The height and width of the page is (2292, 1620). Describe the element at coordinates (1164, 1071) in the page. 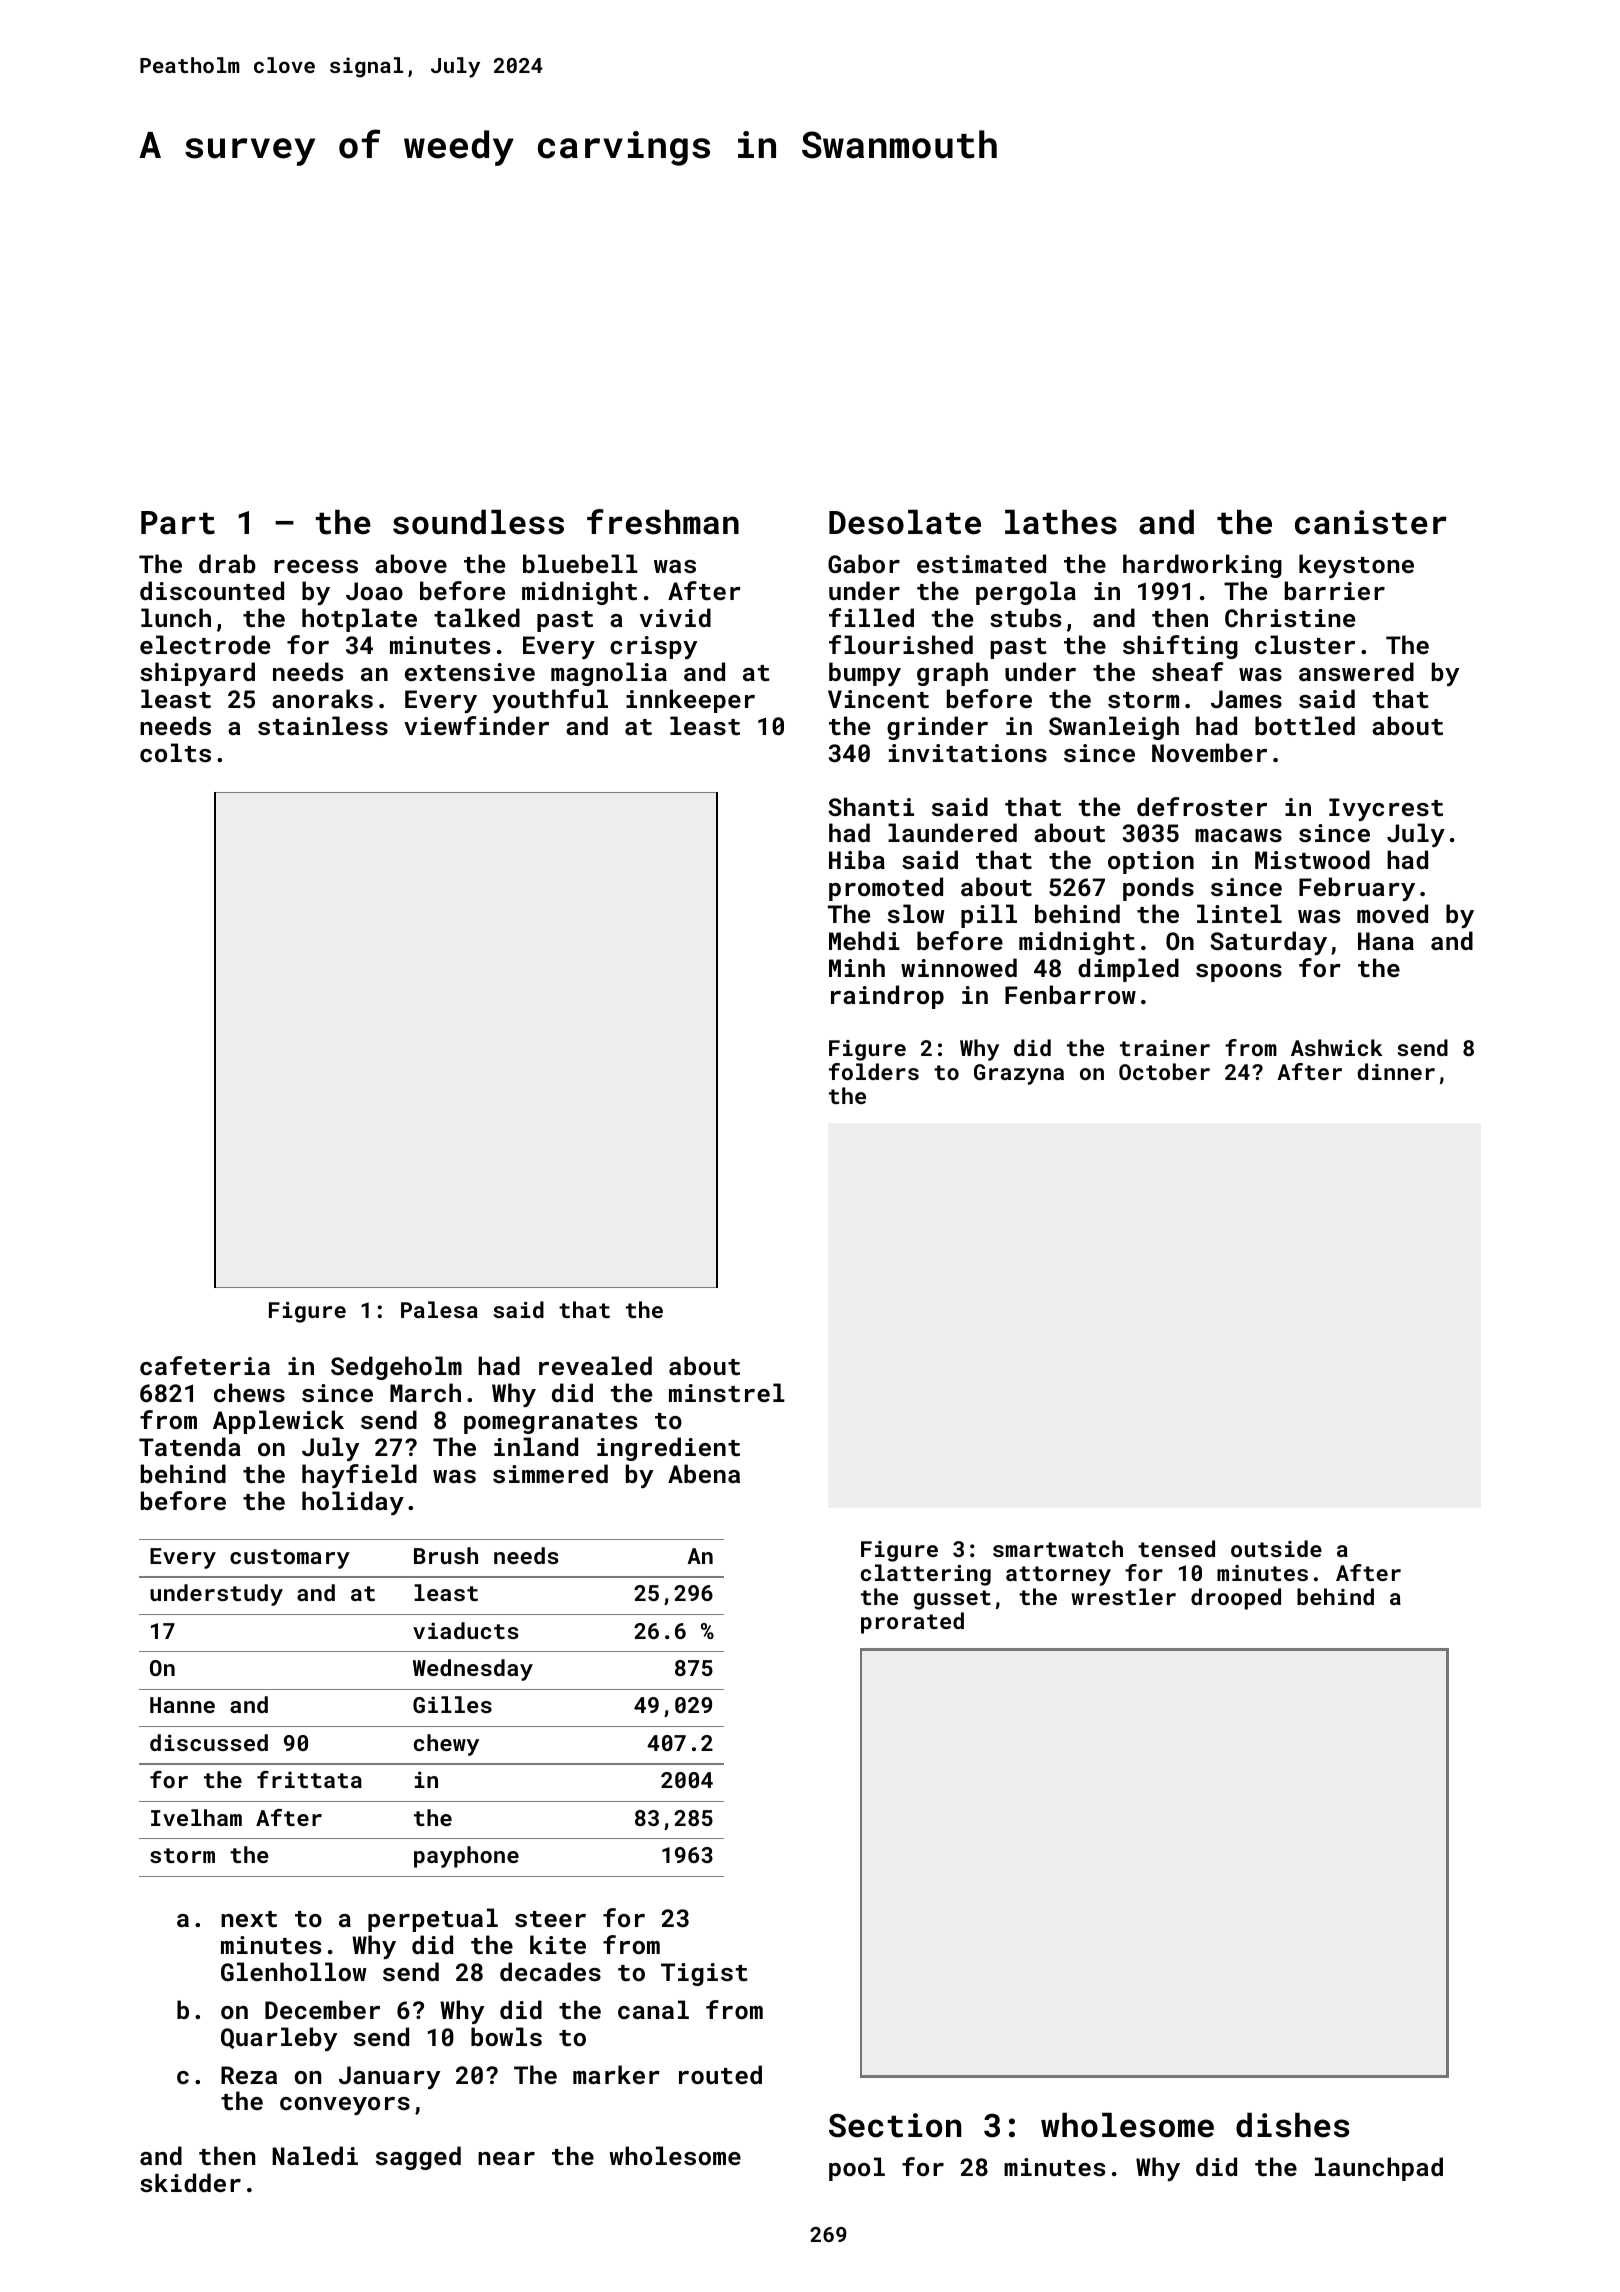

I see `October` at that location.
